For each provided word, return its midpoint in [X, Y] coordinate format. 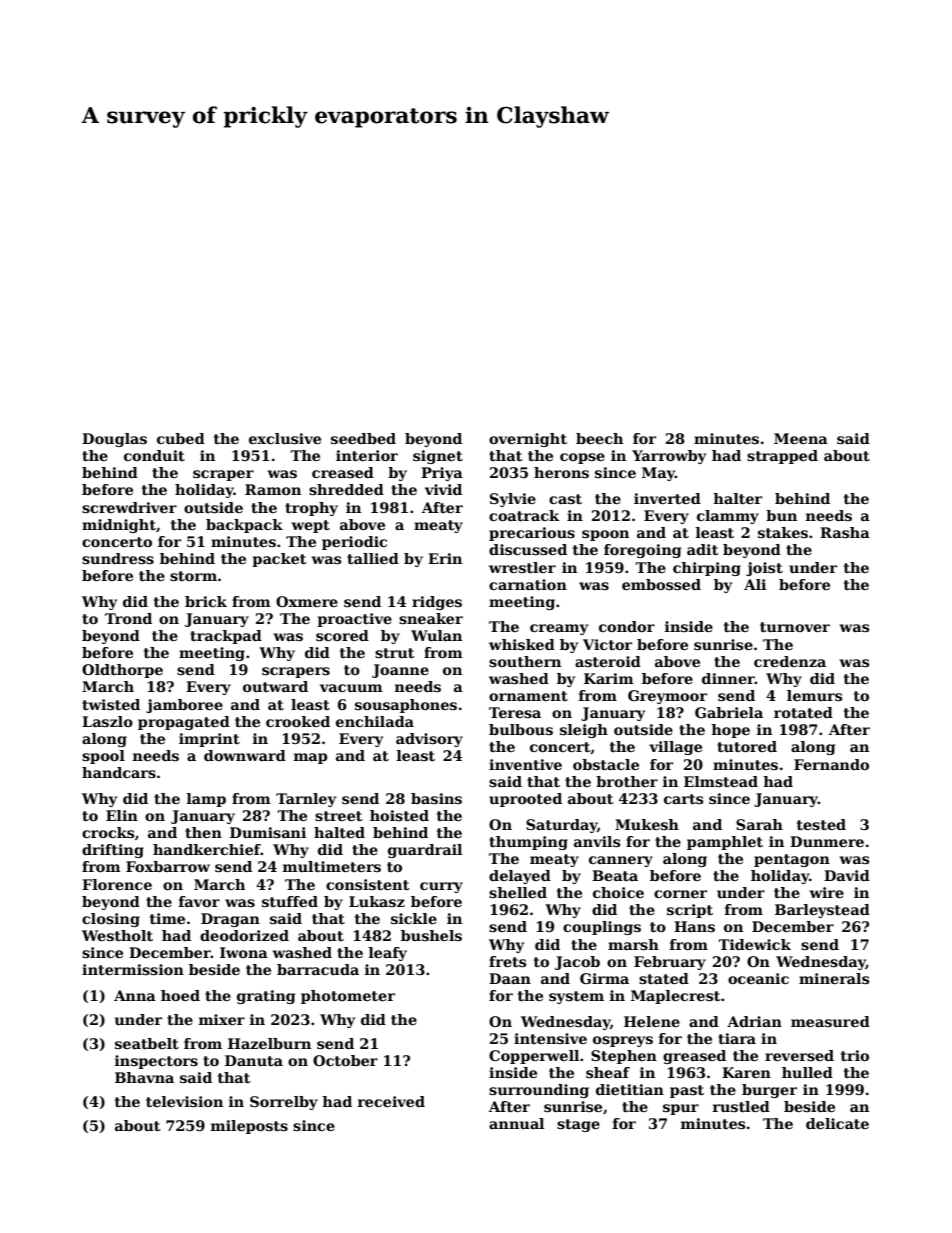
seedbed [363, 438]
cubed [181, 438]
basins [436, 798]
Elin [122, 815]
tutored [747, 746]
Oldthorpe [122, 671]
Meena [801, 438]
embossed [661, 584]
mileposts [249, 1127]
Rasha [845, 532]
